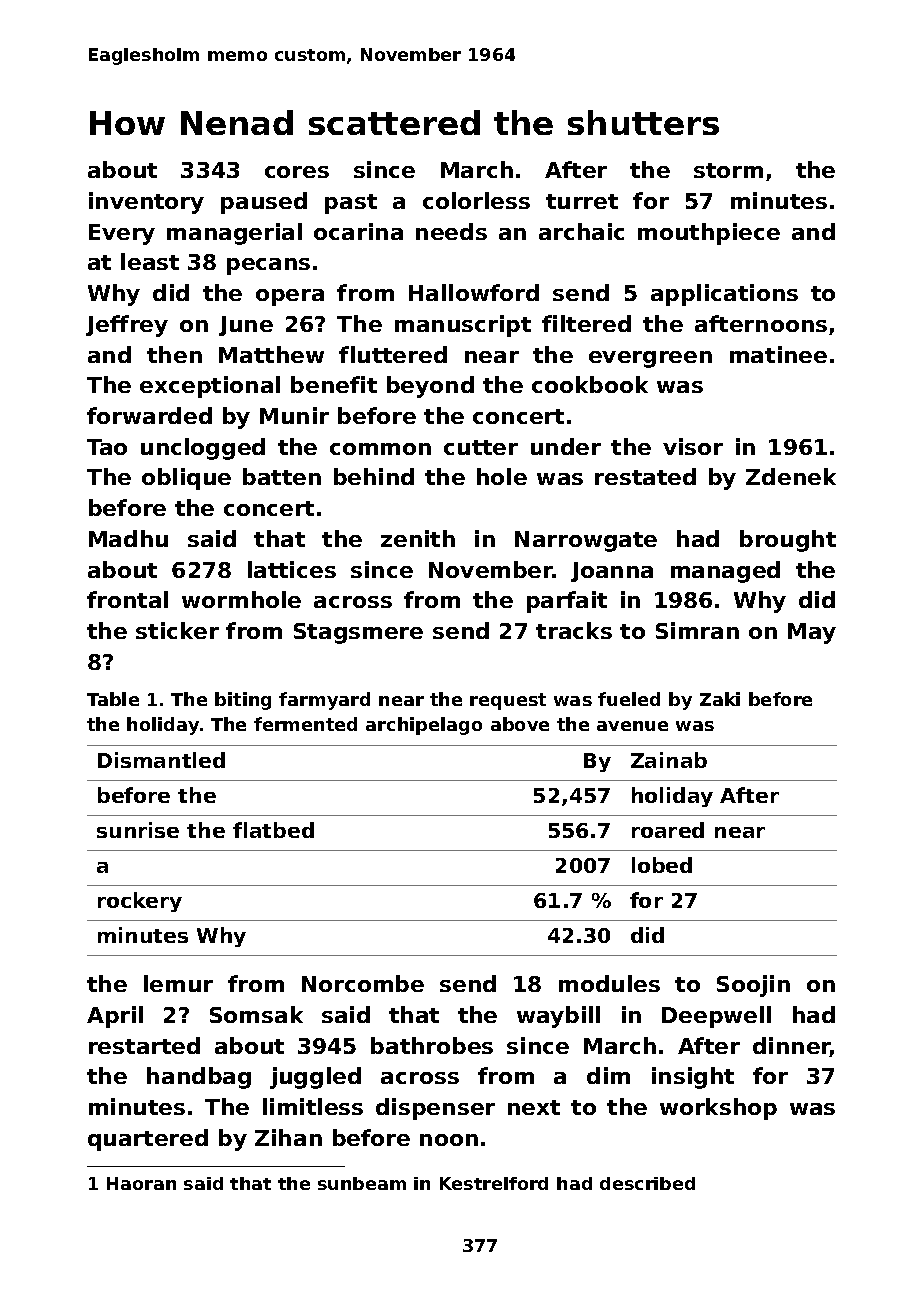  What do you see at coordinates (791, 476) in the page?
I see `Zdenek` at bounding box center [791, 476].
